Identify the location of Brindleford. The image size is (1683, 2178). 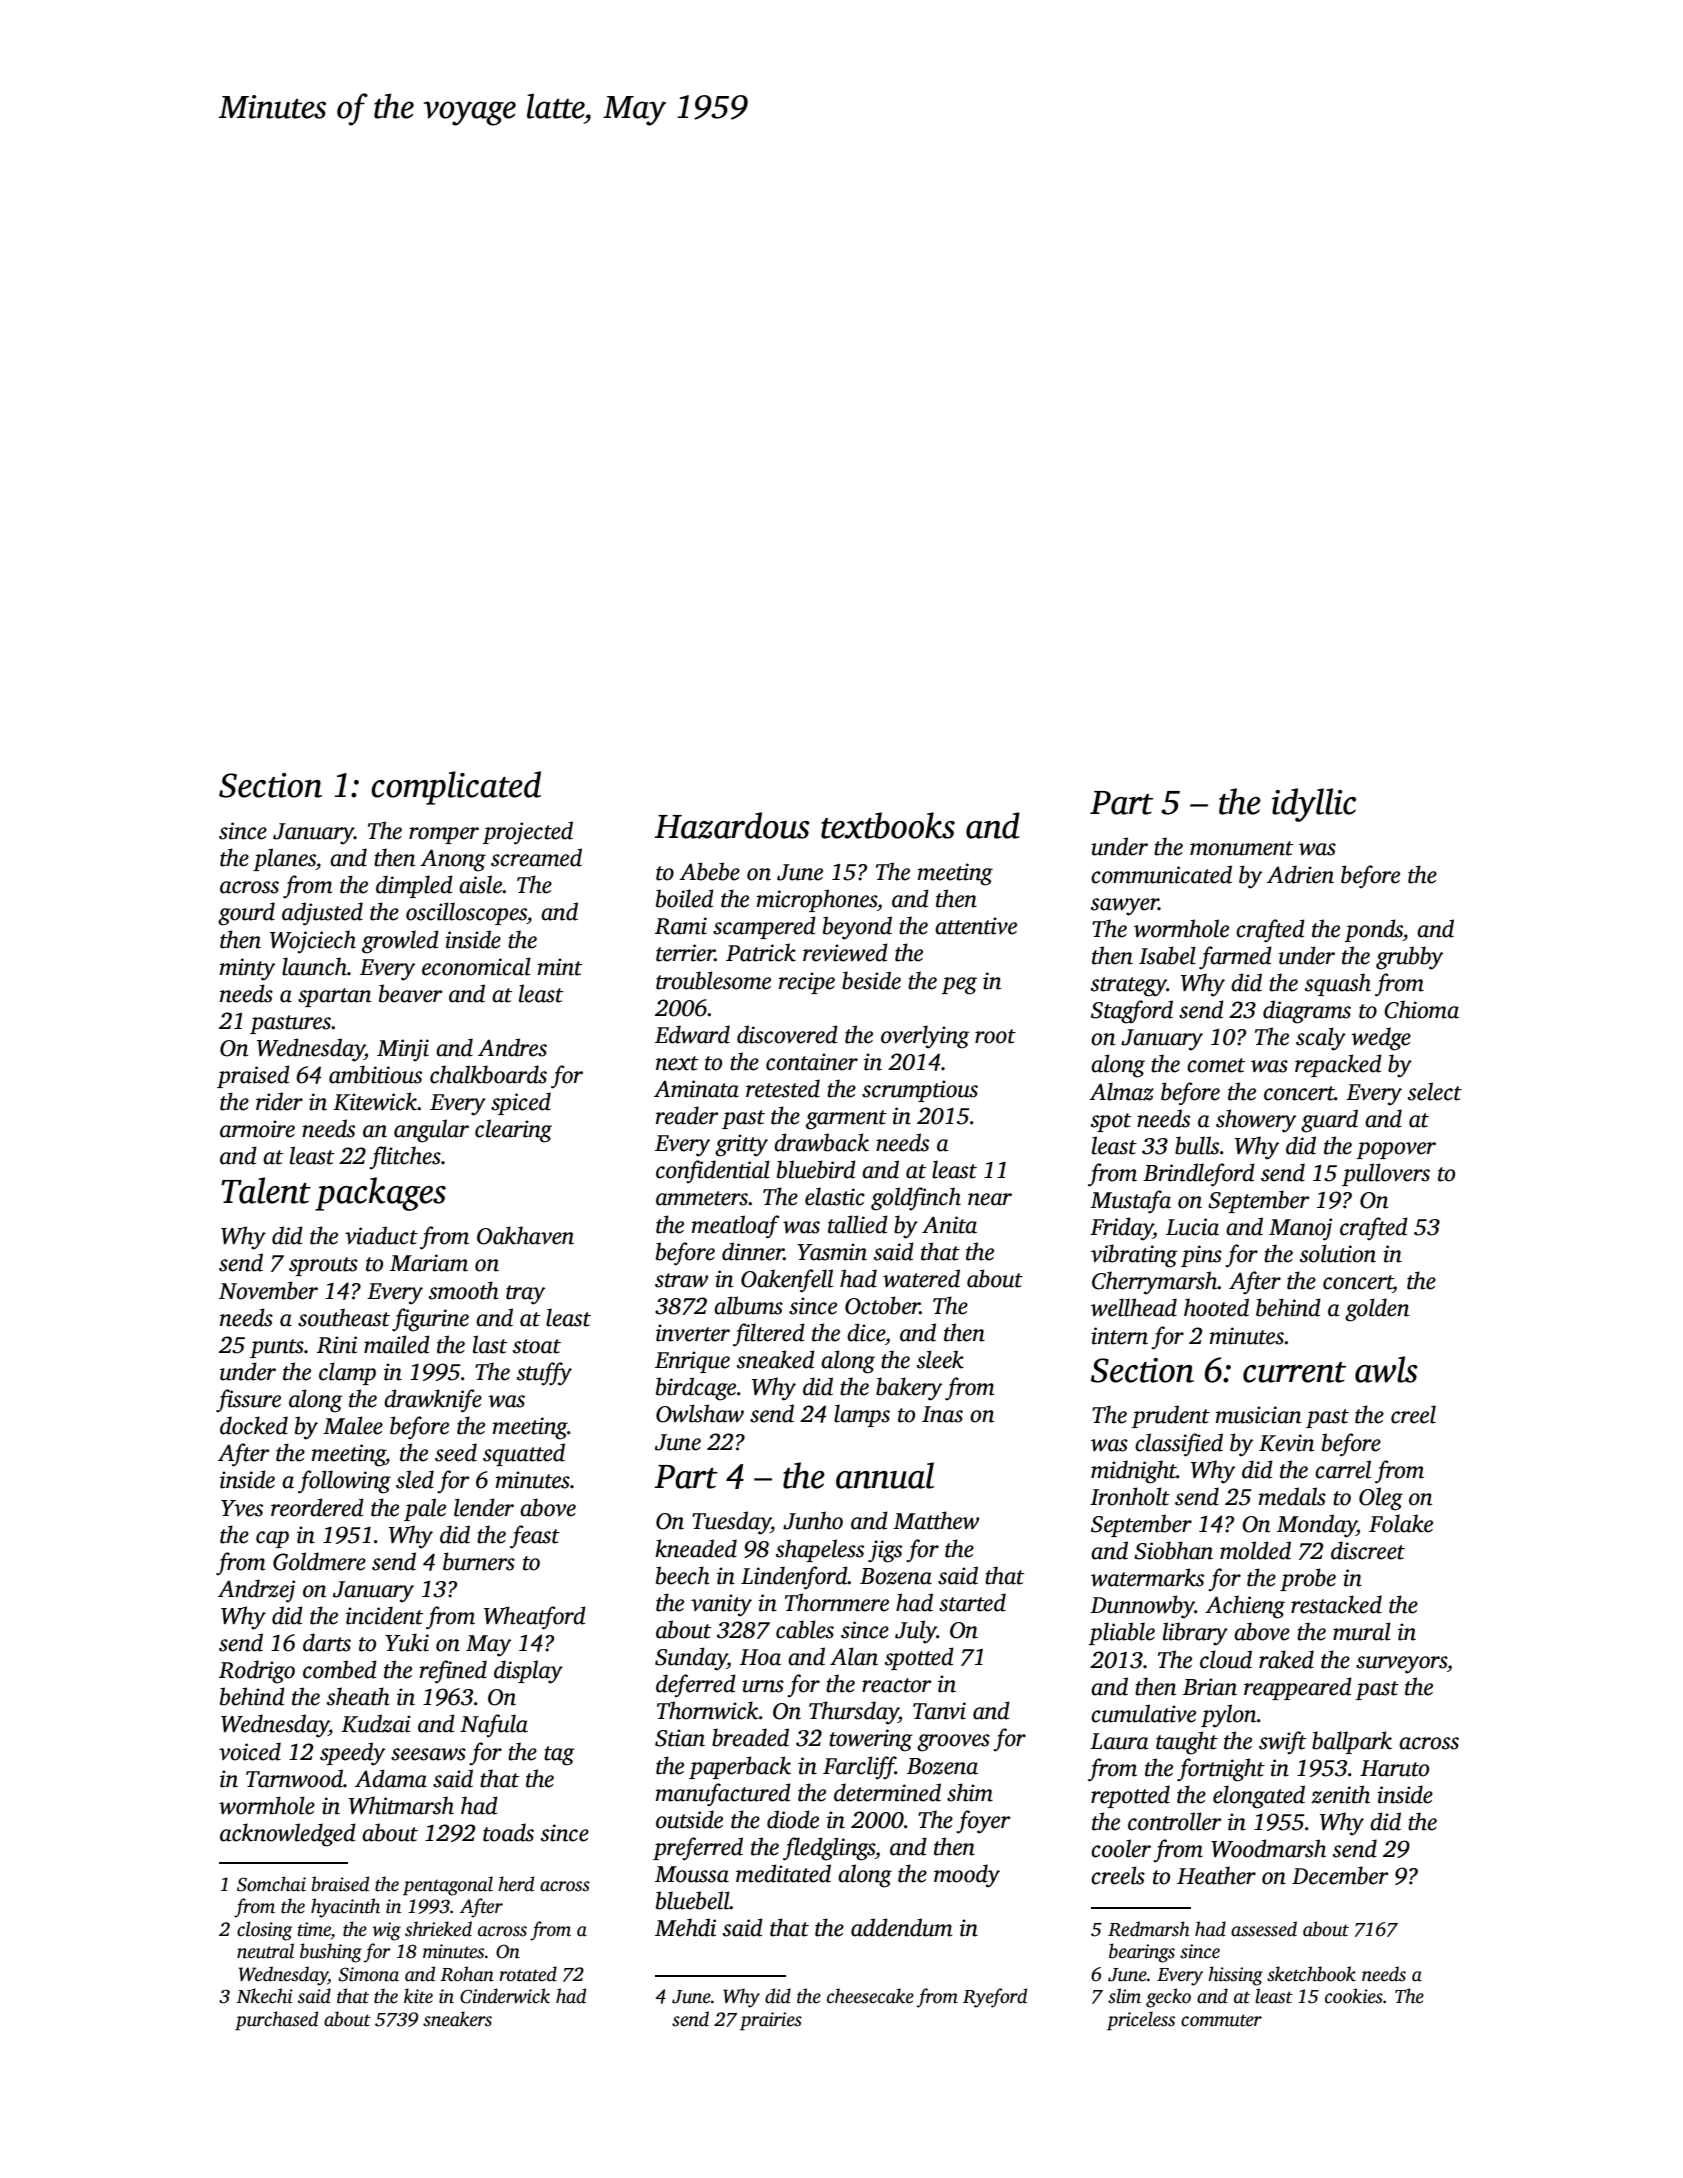
(1199, 1175).
